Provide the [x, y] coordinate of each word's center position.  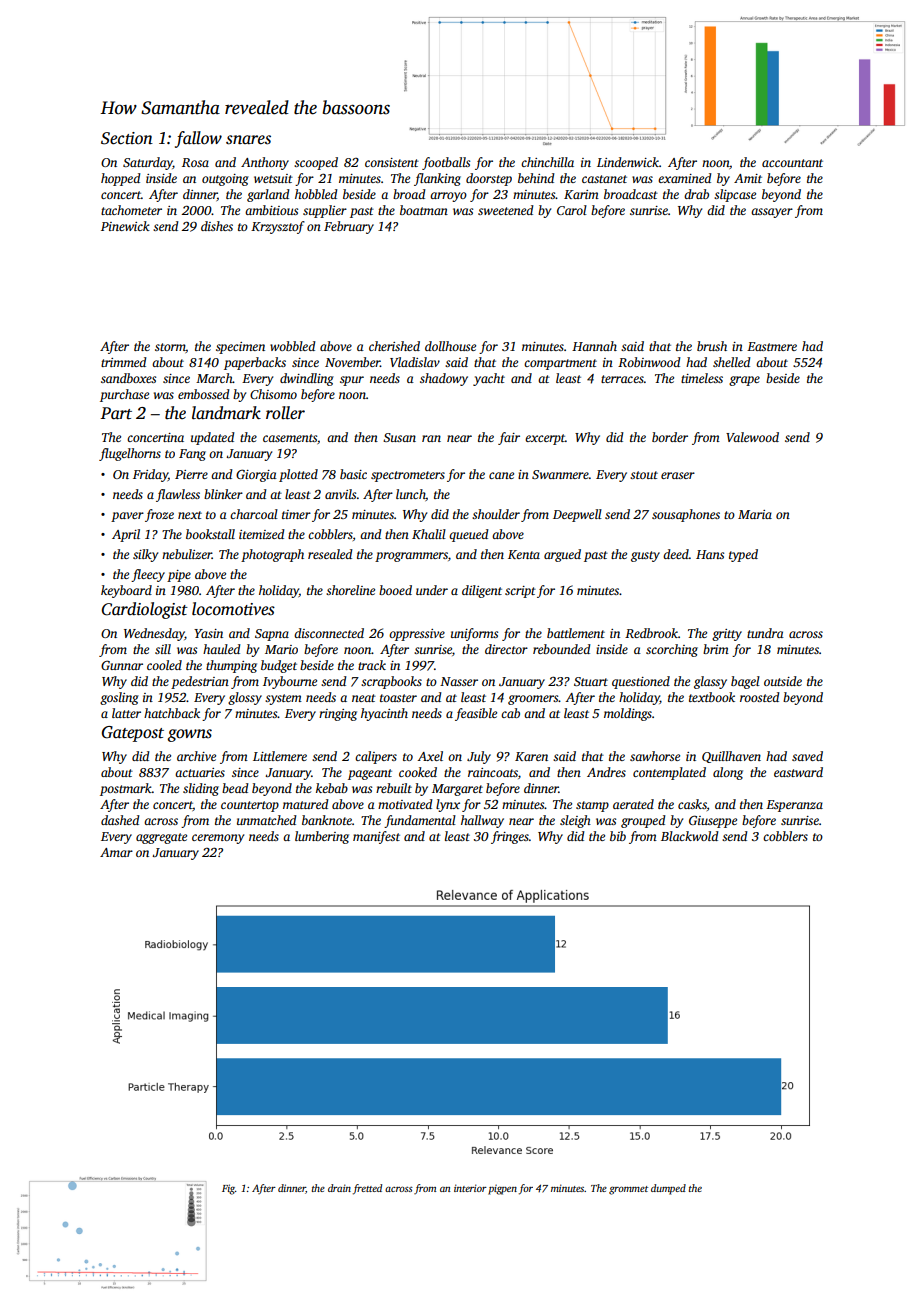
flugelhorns [130, 454]
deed [676, 554]
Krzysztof [278, 227]
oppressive [417, 635]
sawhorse [655, 756]
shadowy [444, 379]
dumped [668, 1189]
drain [339, 1188]
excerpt [545, 439]
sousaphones [686, 515]
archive [196, 756]
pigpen [502, 1190]
